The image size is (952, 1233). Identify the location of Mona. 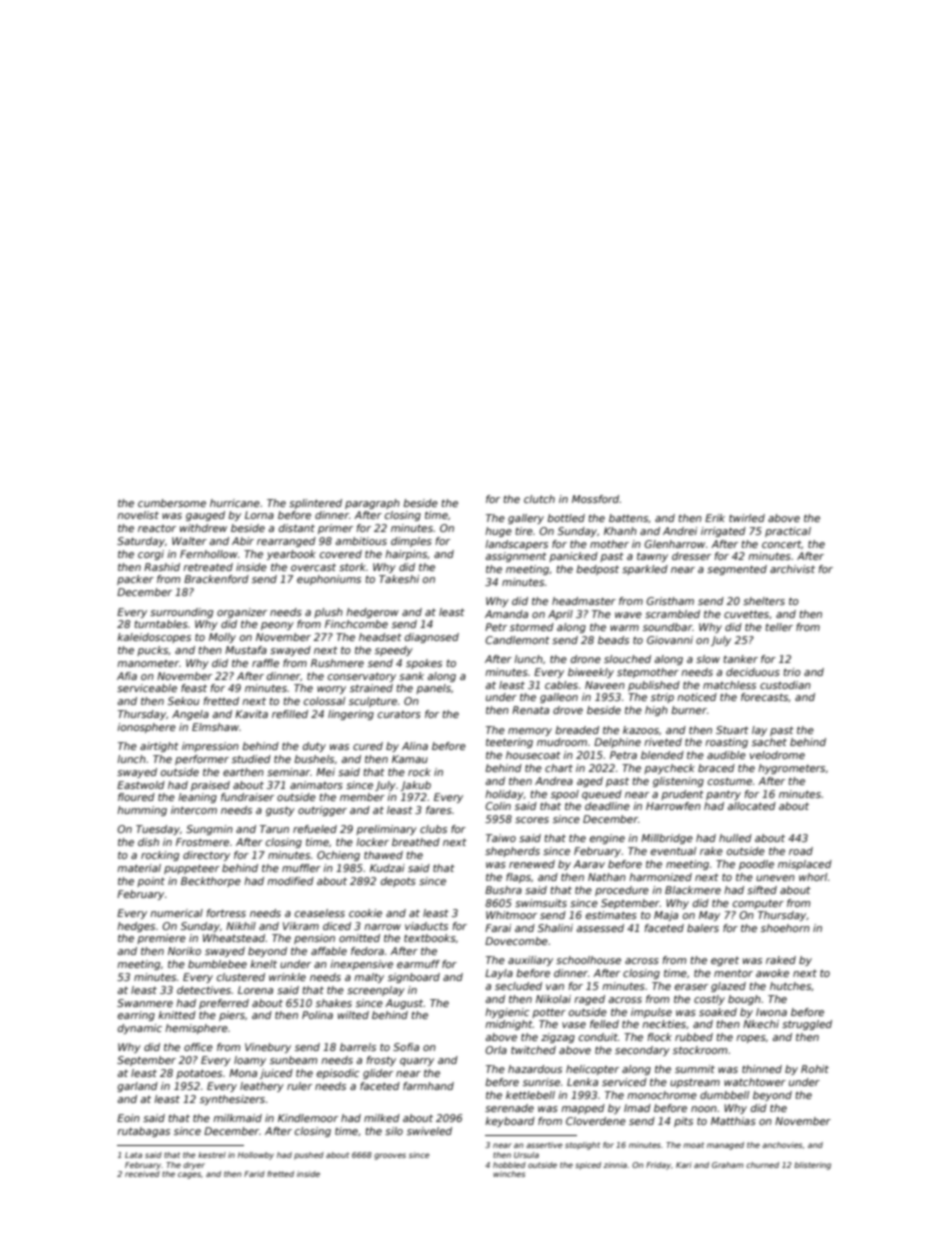
(243, 1073).
